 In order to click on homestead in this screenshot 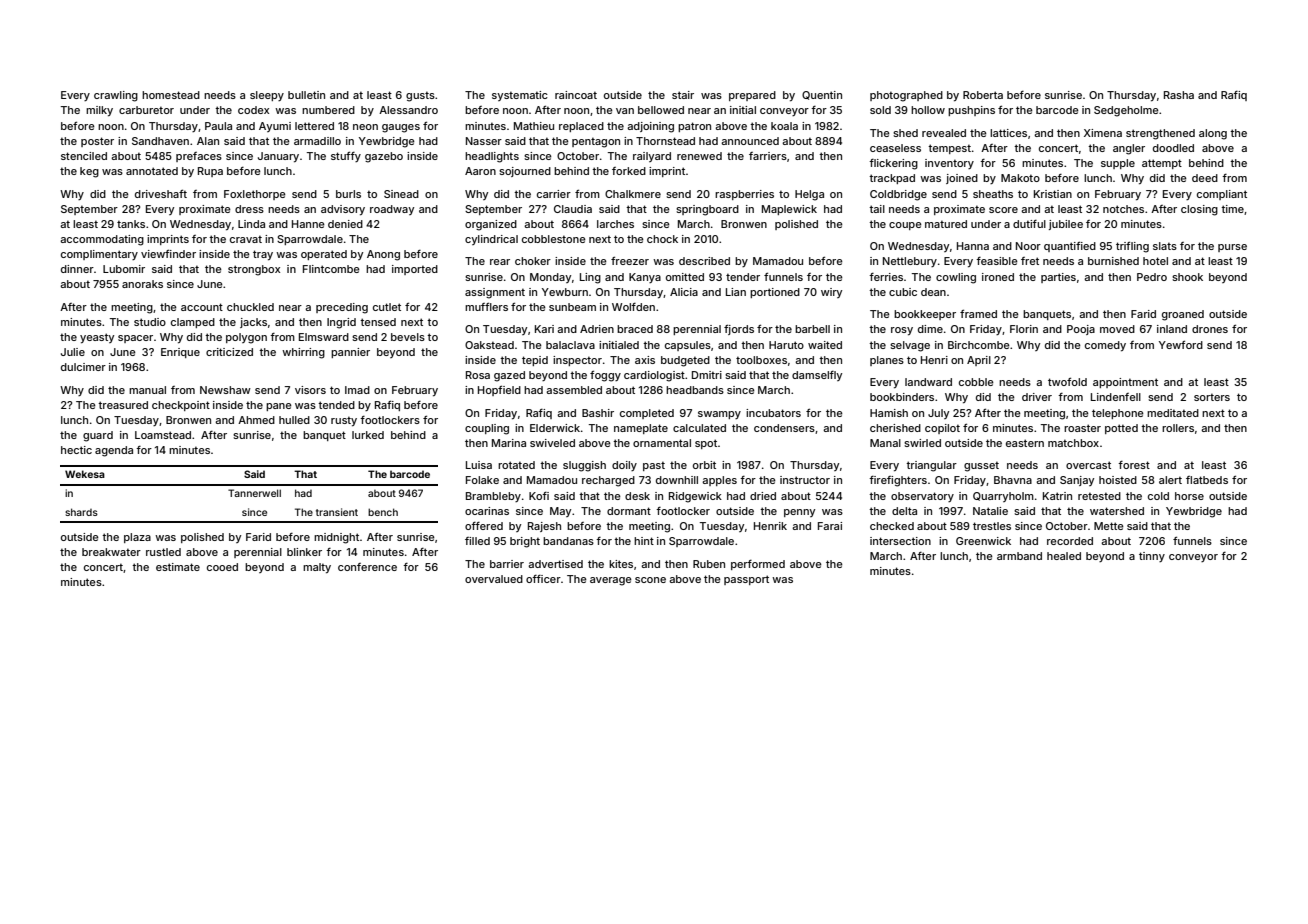, I will do `click(171, 95)`.
